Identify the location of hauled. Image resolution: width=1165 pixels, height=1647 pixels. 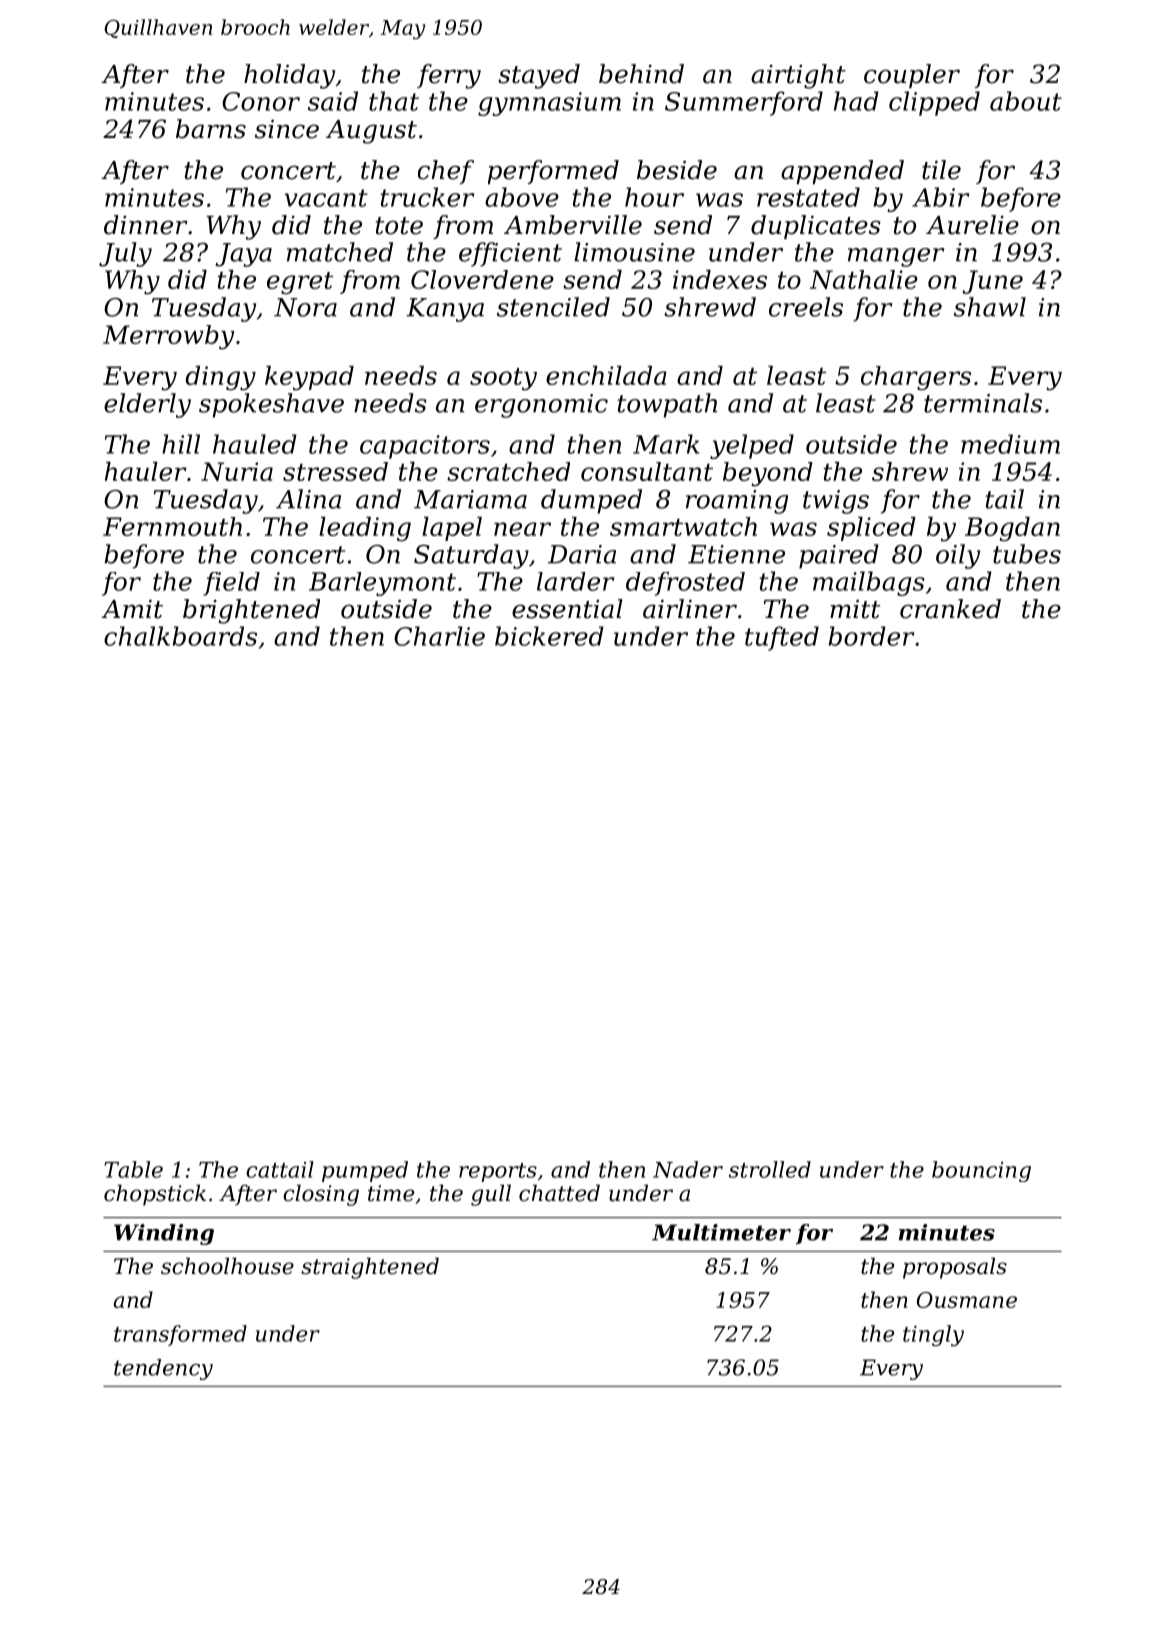
(255, 444).
